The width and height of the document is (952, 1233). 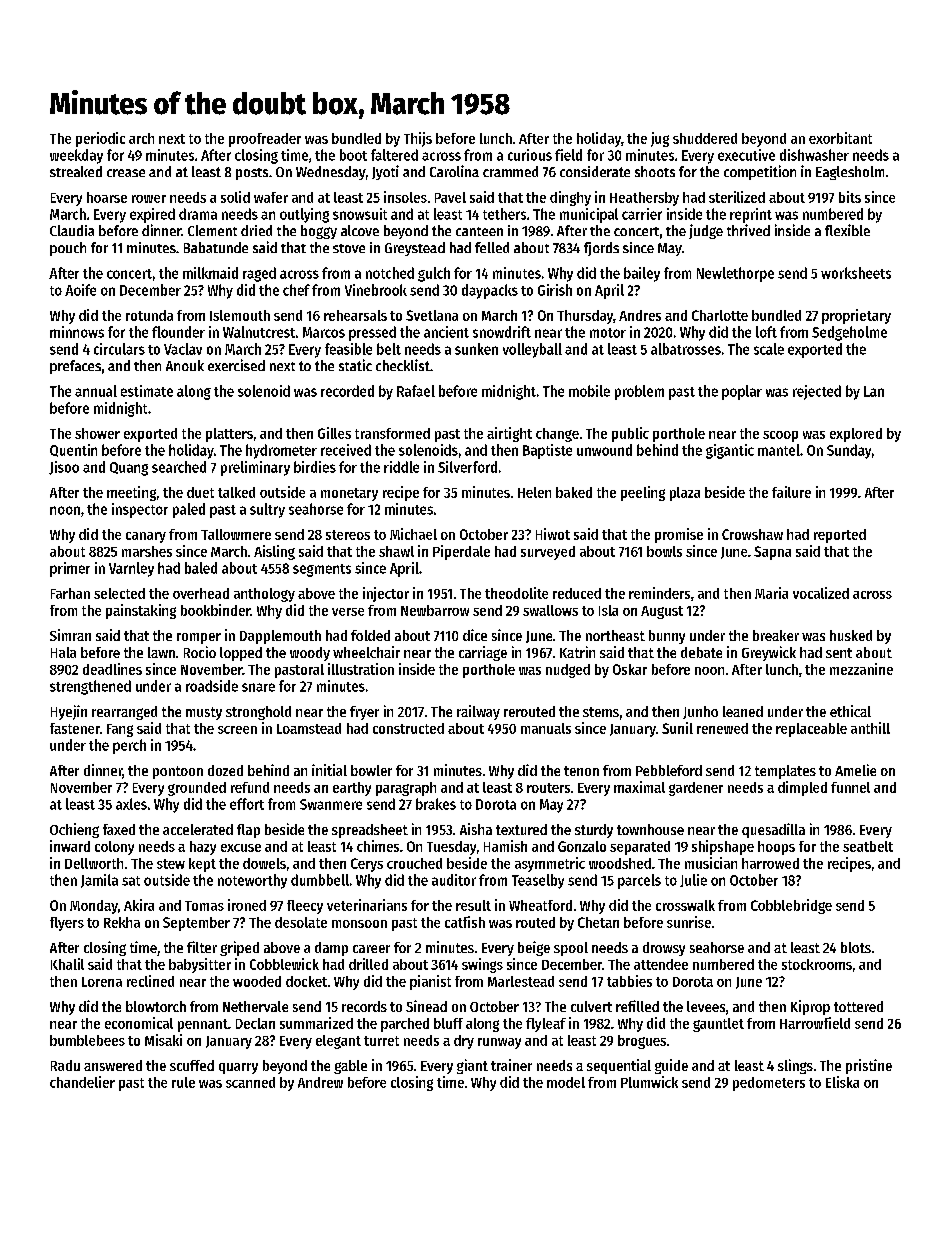 I want to click on rule, so click(x=183, y=1082).
